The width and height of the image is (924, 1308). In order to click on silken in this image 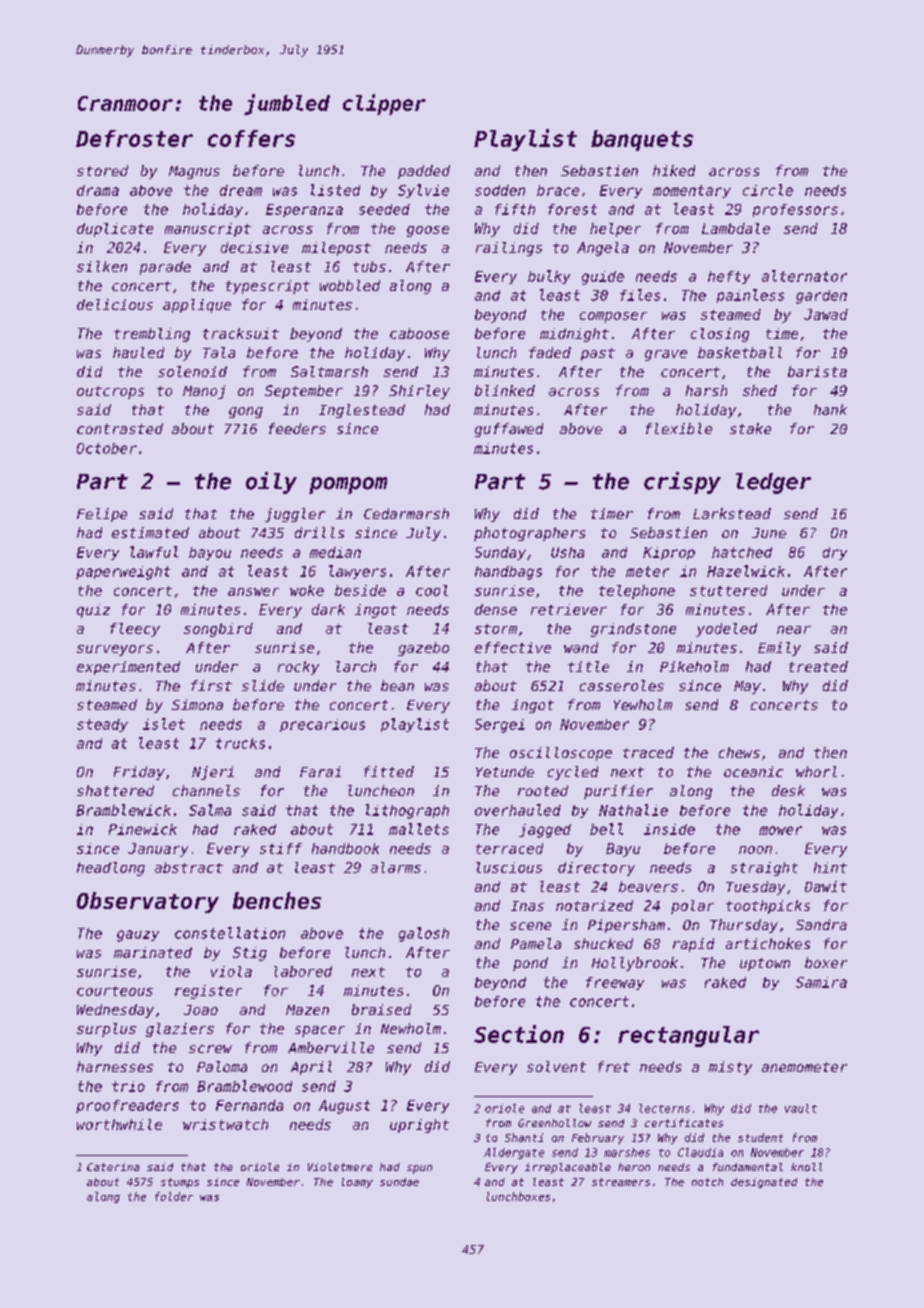, I will do `click(102, 266)`.
